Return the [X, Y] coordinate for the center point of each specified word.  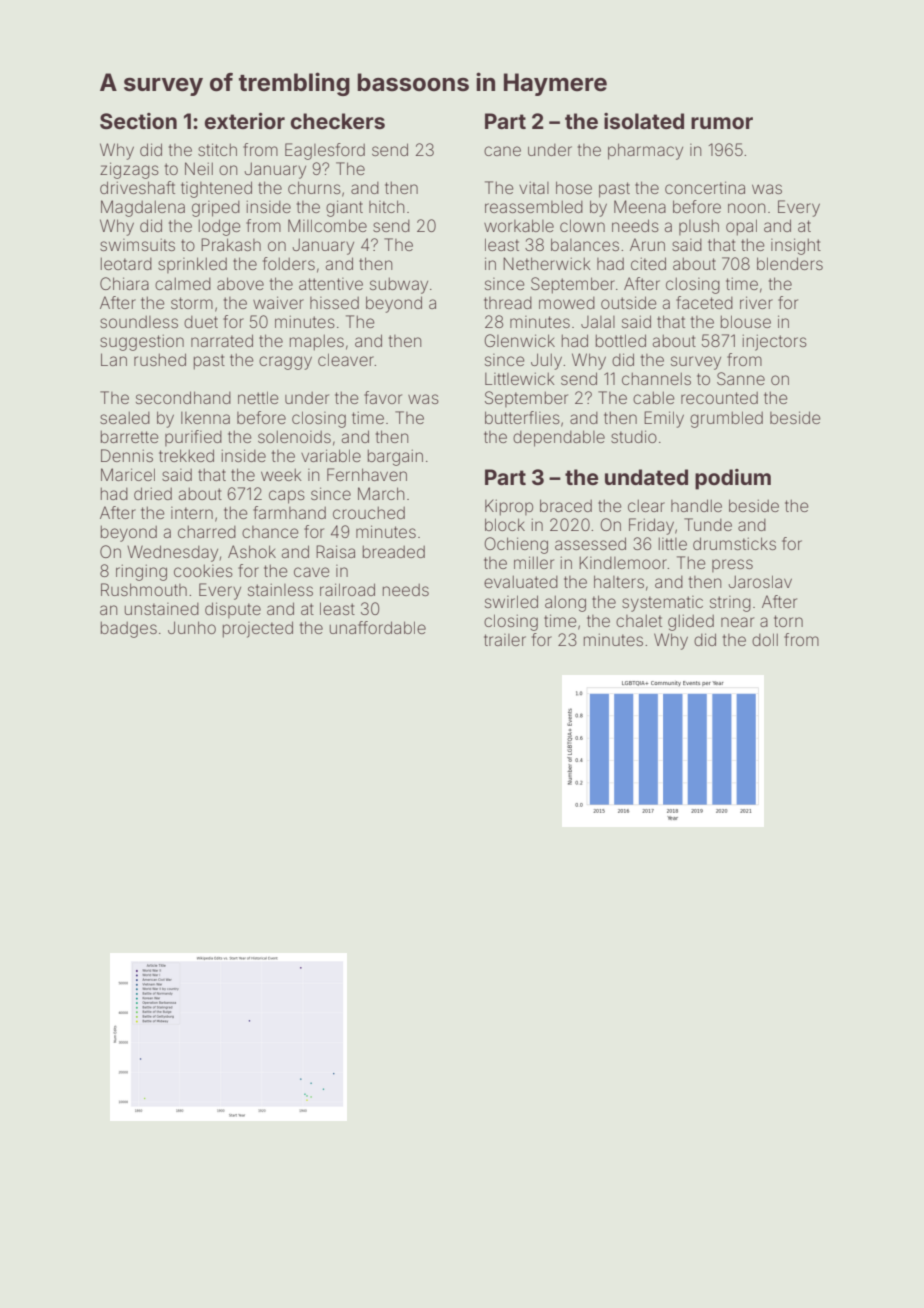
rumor [722, 123]
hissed [334, 302]
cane [502, 151]
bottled [621, 340]
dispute [233, 610]
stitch [217, 149]
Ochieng [516, 545]
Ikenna [205, 418]
